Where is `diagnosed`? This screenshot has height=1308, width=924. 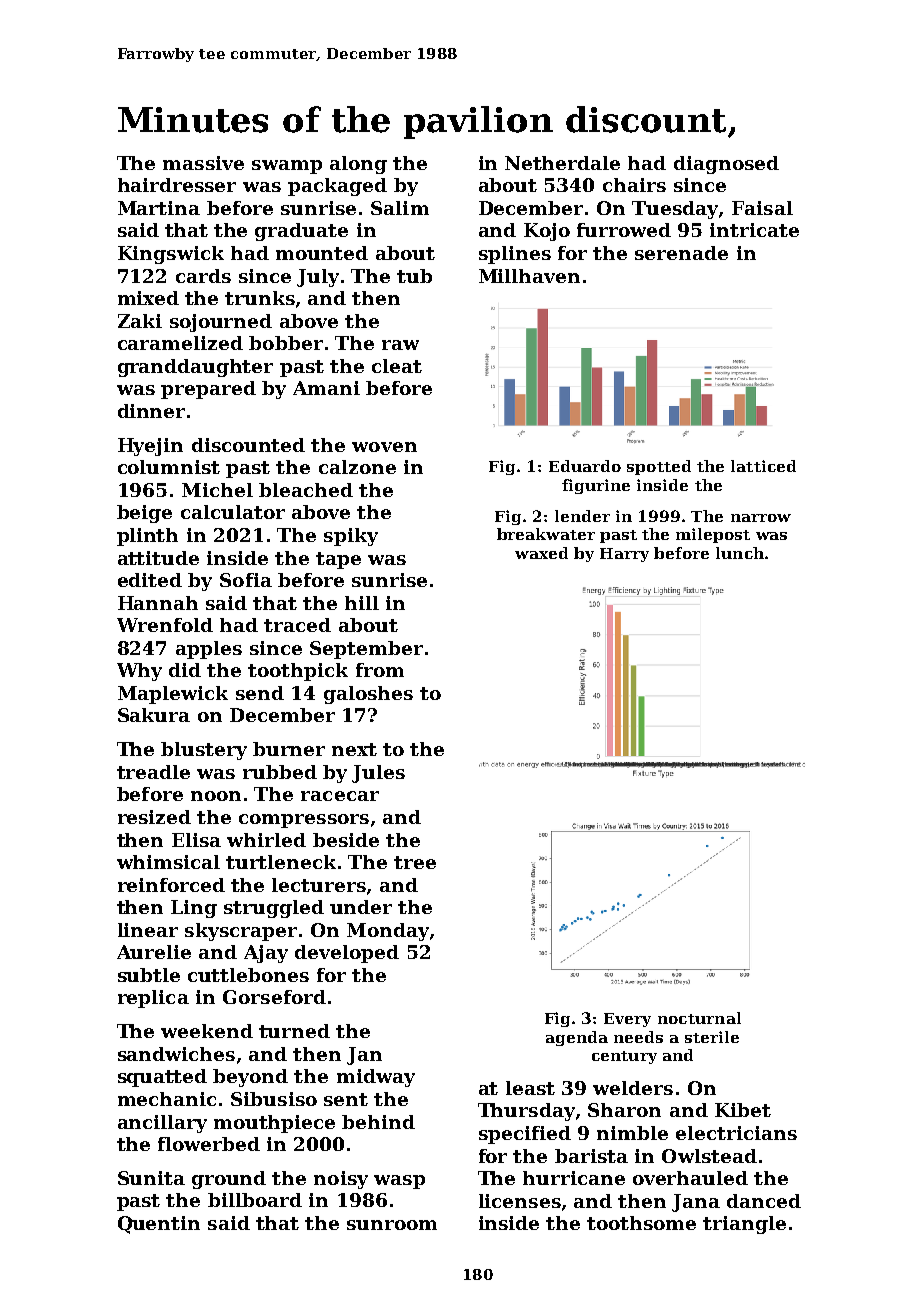
diagnosed is located at coordinates (726, 165).
